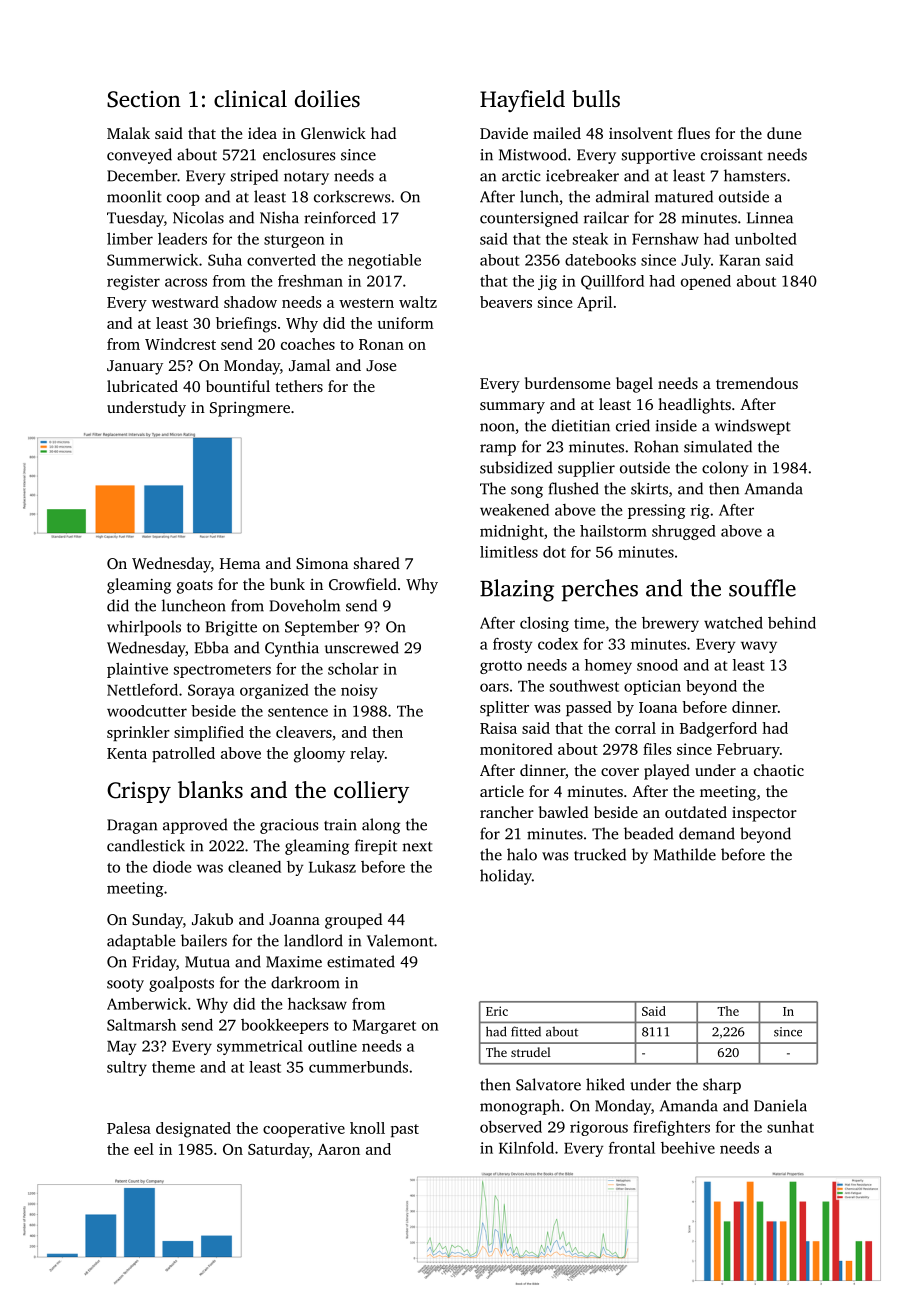 The height and width of the page is (1311, 924). What do you see at coordinates (332, 867) in the page?
I see `Lukasz` at bounding box center [332, 867].
